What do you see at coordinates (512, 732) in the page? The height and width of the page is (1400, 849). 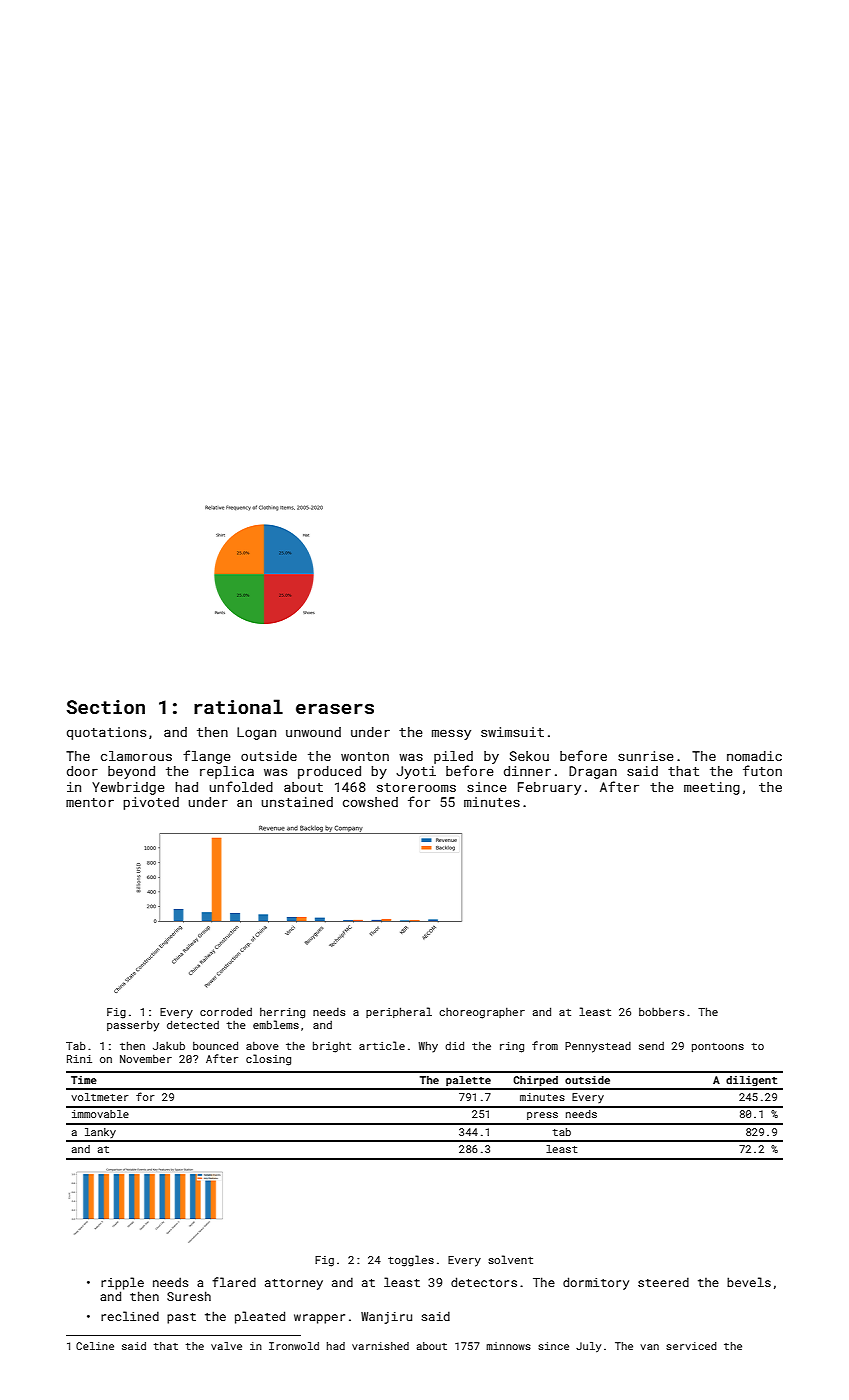 I see `swimsuit` at bounding box center [512, 732].
